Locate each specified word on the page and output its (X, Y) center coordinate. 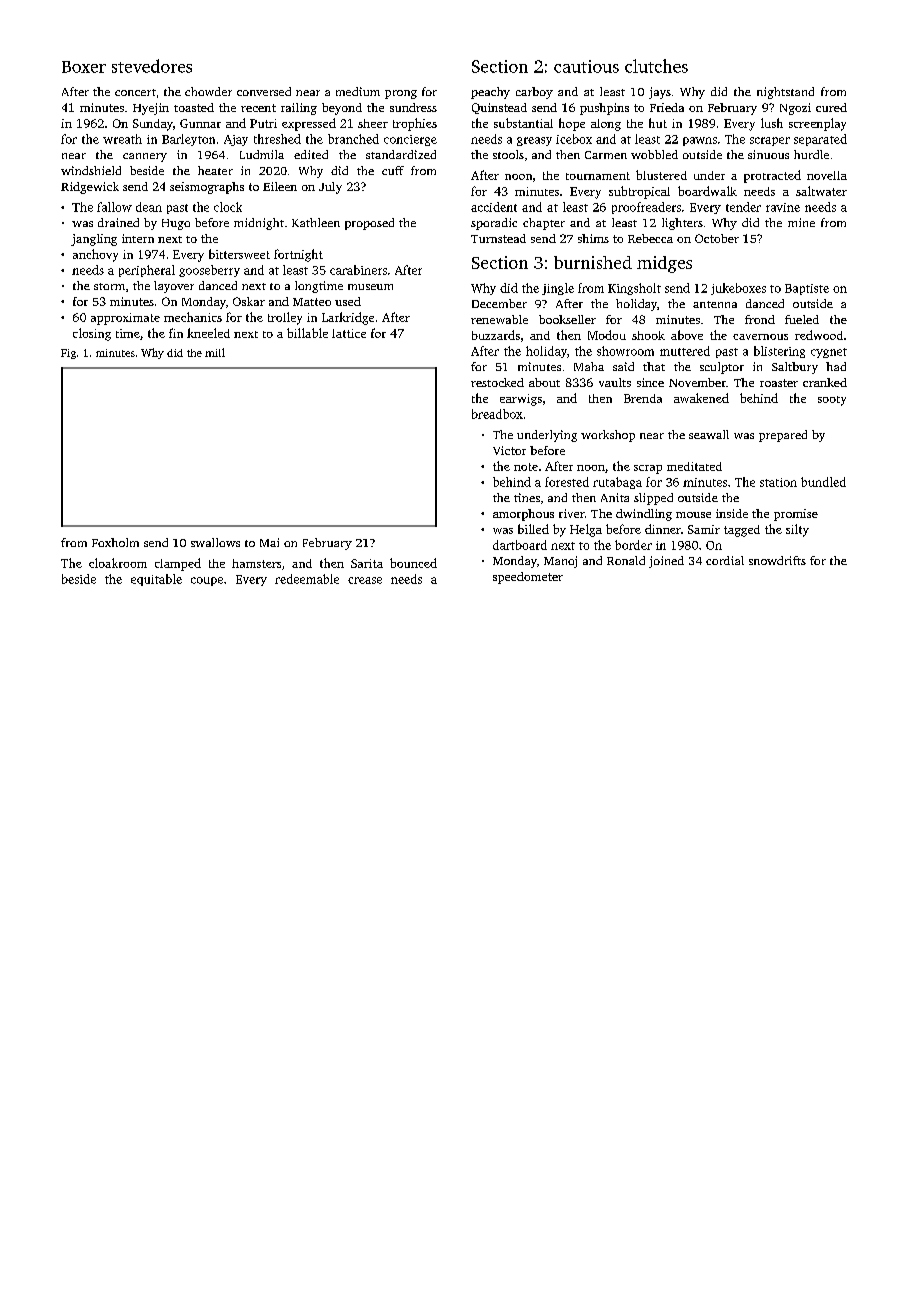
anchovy (95, 255)
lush (772, 123)
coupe (207, 581)
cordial (725, 560)
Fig (68, 354)
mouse (693, 515)
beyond (342, 109)
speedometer (528, 578)
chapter (544, 224)
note (526, 467)
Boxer (84, 67)
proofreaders (646, 208)
